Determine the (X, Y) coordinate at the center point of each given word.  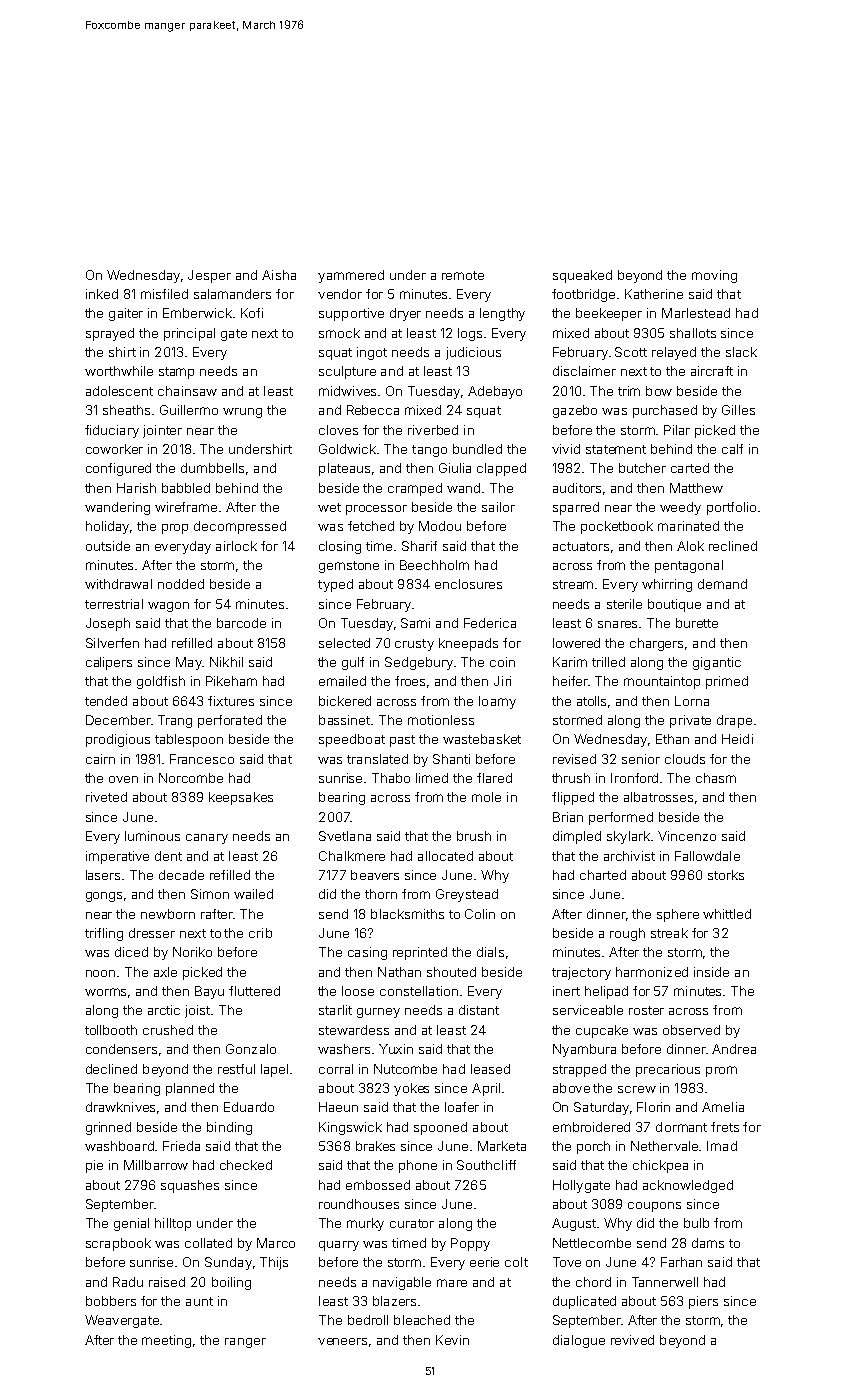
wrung (242, 413)
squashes (190, 1186)
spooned (440, 1128)
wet (329, 507)
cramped (415, 489)
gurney (378, 1013)
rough (627, 934)
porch (593, 1147)
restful (236, 1069)
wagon (168, 607)
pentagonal (689, 566)
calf (732, 449)
